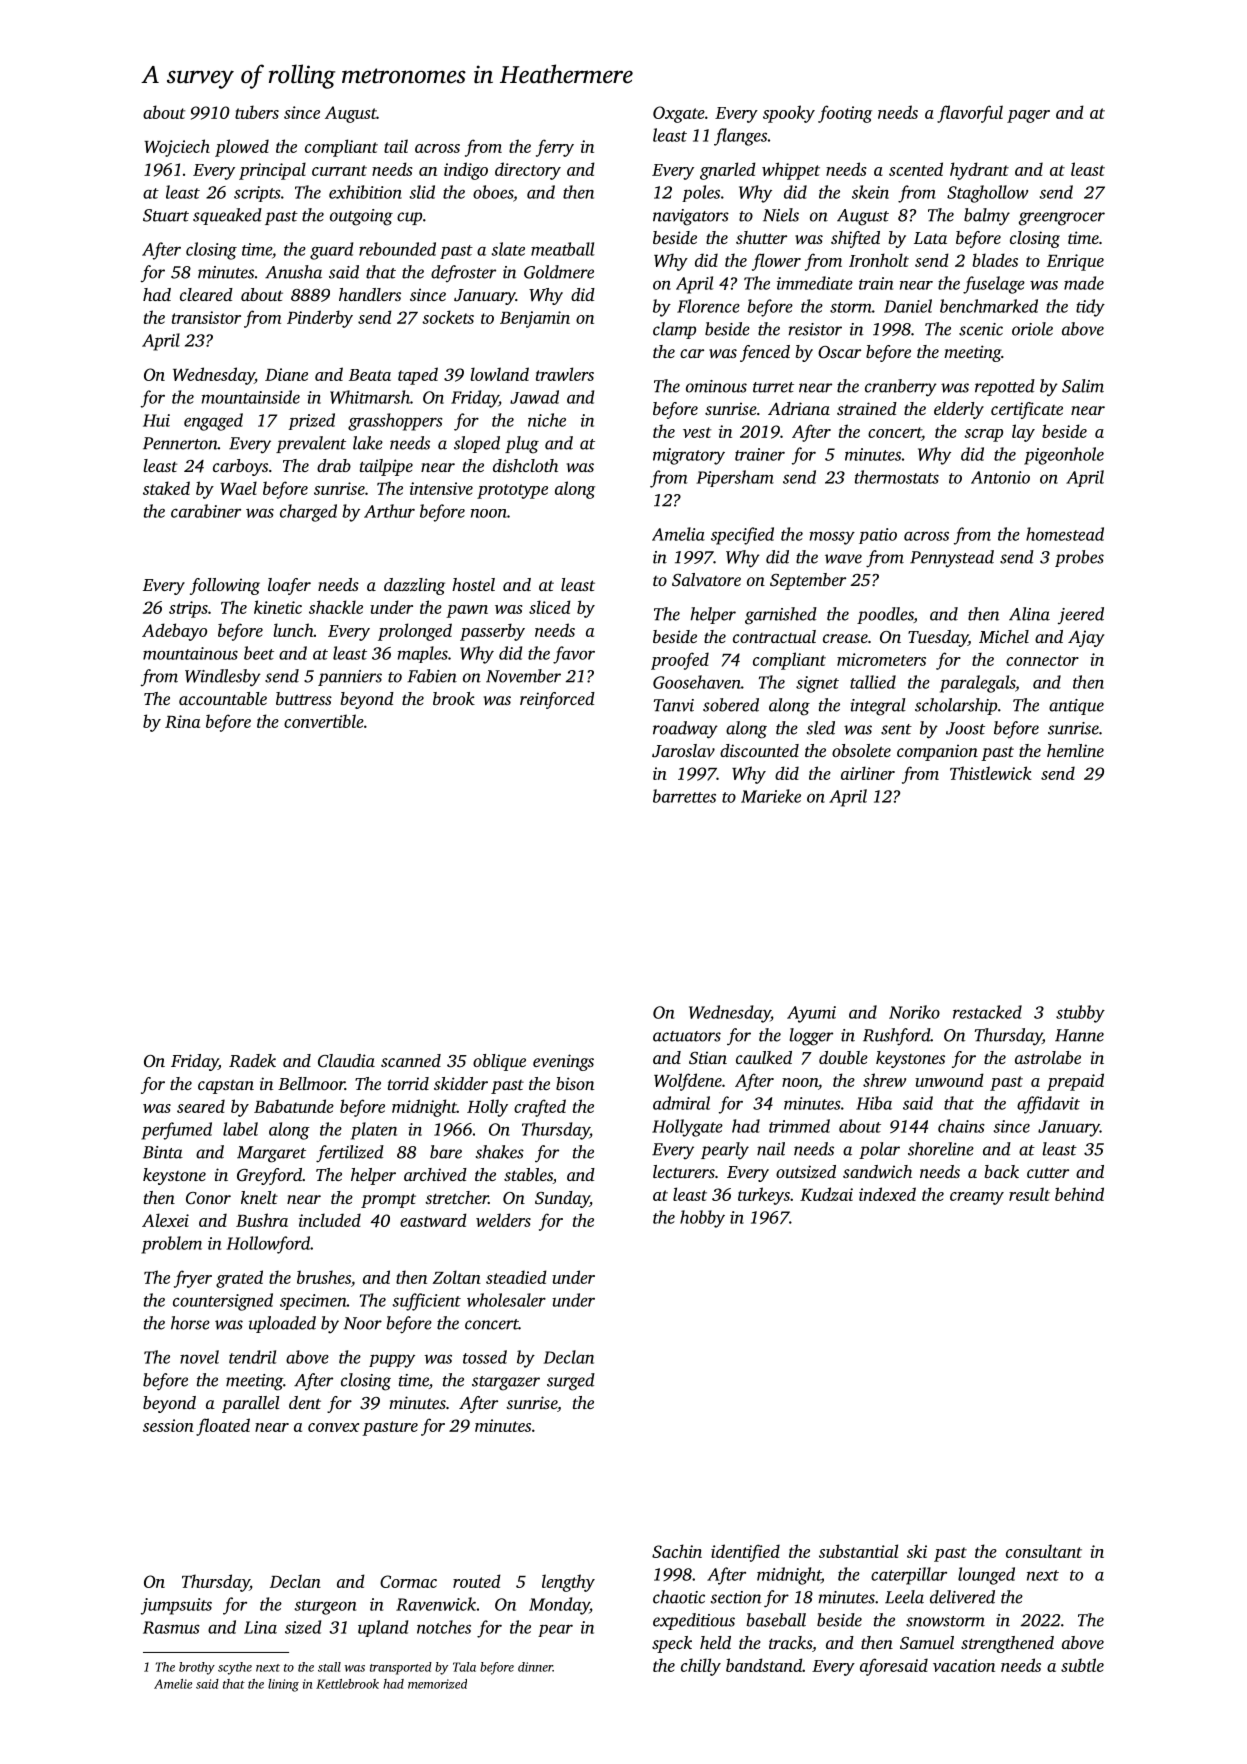  What do you see at coordinates (528, 1176) in the page?
I see `stables` at bounding box center [528, 1176].
